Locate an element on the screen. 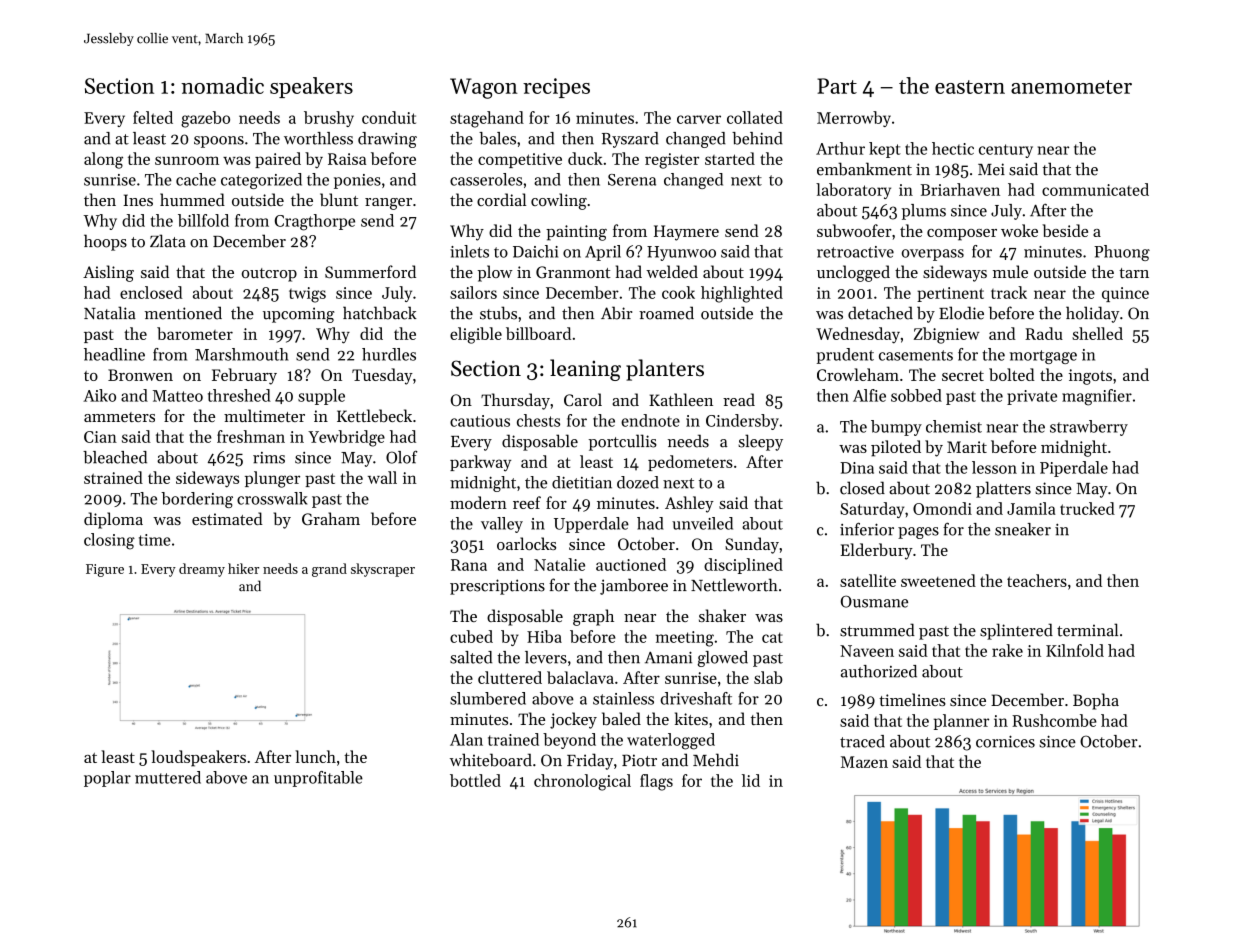 This screenshot has height=952, width=1233. nomadic is located at coordinates (222, 85).
